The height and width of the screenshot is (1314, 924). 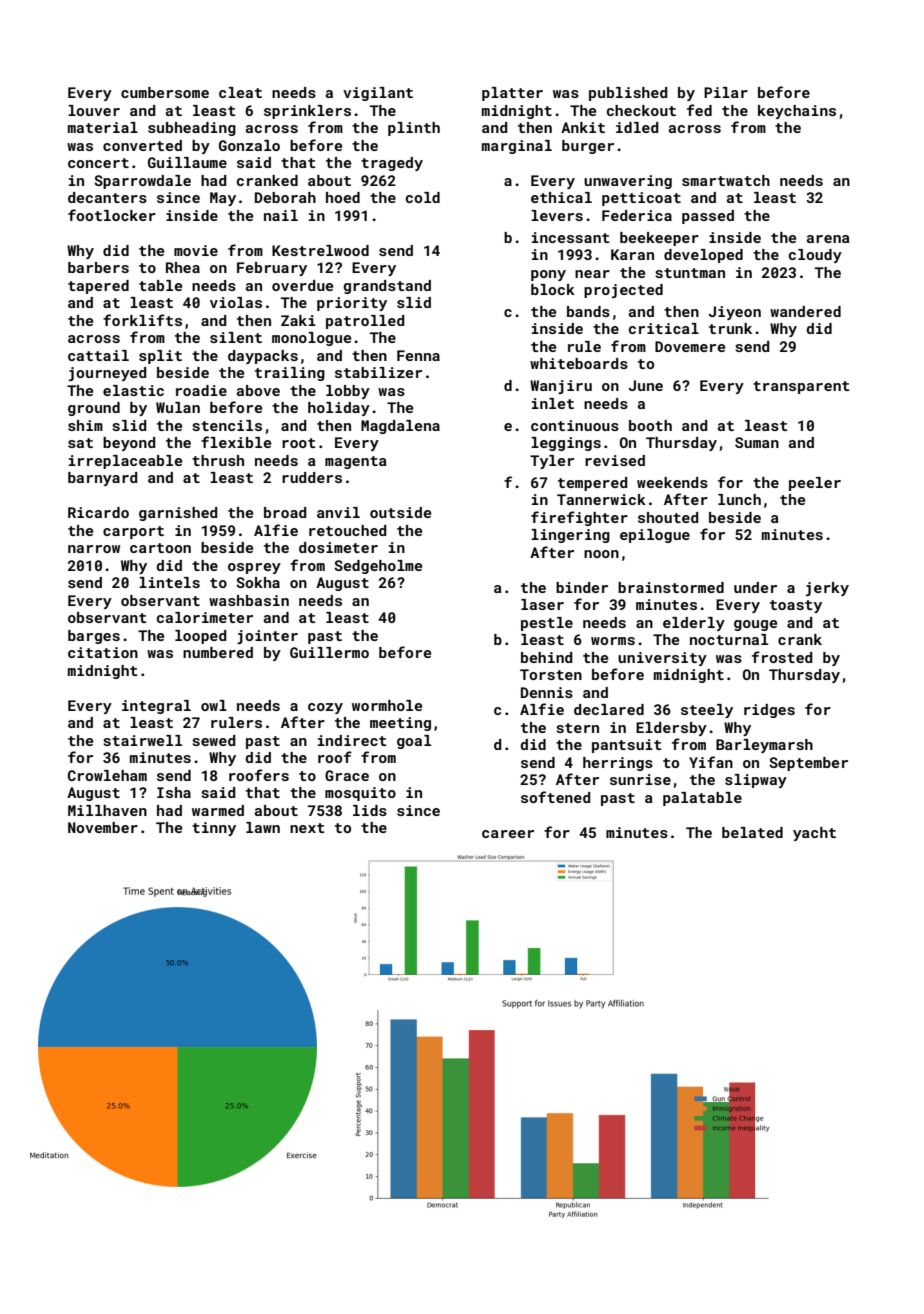 What do you see at coordinates (828, 239) in the screenshot?
I see `arena` at bounding box center [828, 239].
